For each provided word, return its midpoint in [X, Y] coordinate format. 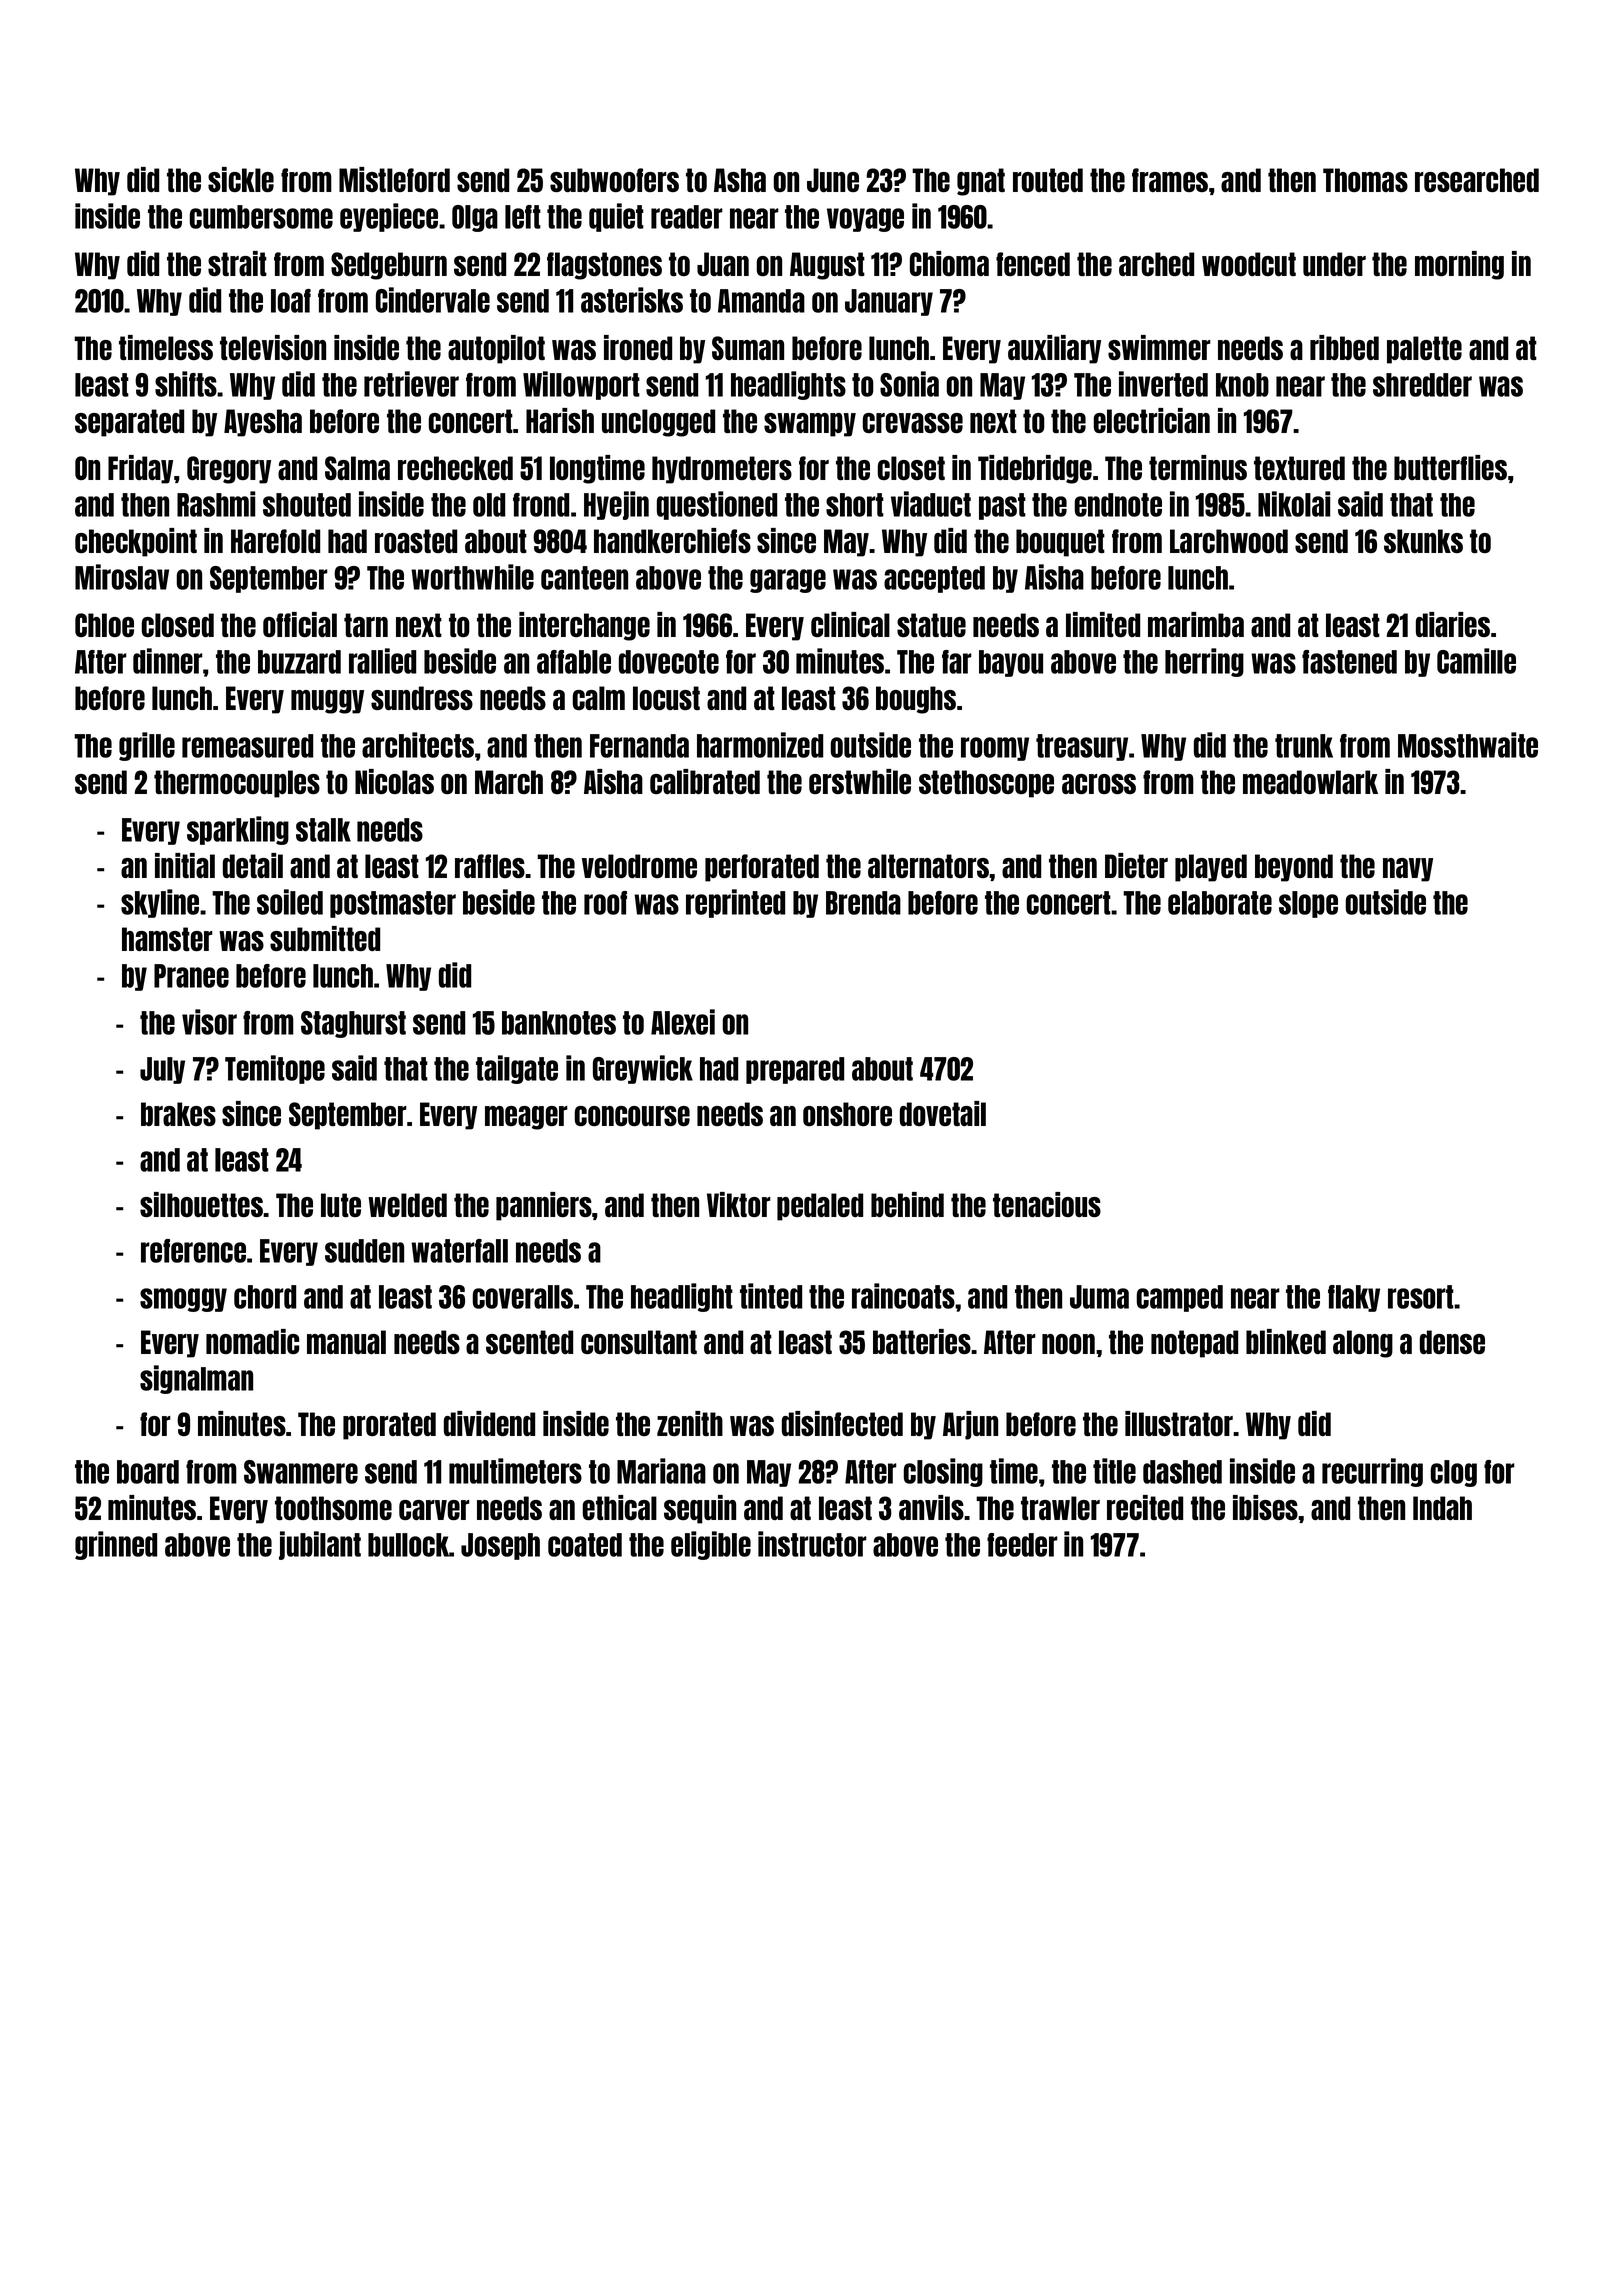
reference [193, 1251]
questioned [717, 505]
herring [1204, 662]
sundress [422, 698]
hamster [167, 939]
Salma [357, 468]
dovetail [943, 1113]
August [827, 266]
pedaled [820, 1207]
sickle [241, 179]
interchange [584, 626]
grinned [116, 1545]
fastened [1349, 662]
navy [1408, 870]
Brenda [863, 903]
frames [1170, 180]
